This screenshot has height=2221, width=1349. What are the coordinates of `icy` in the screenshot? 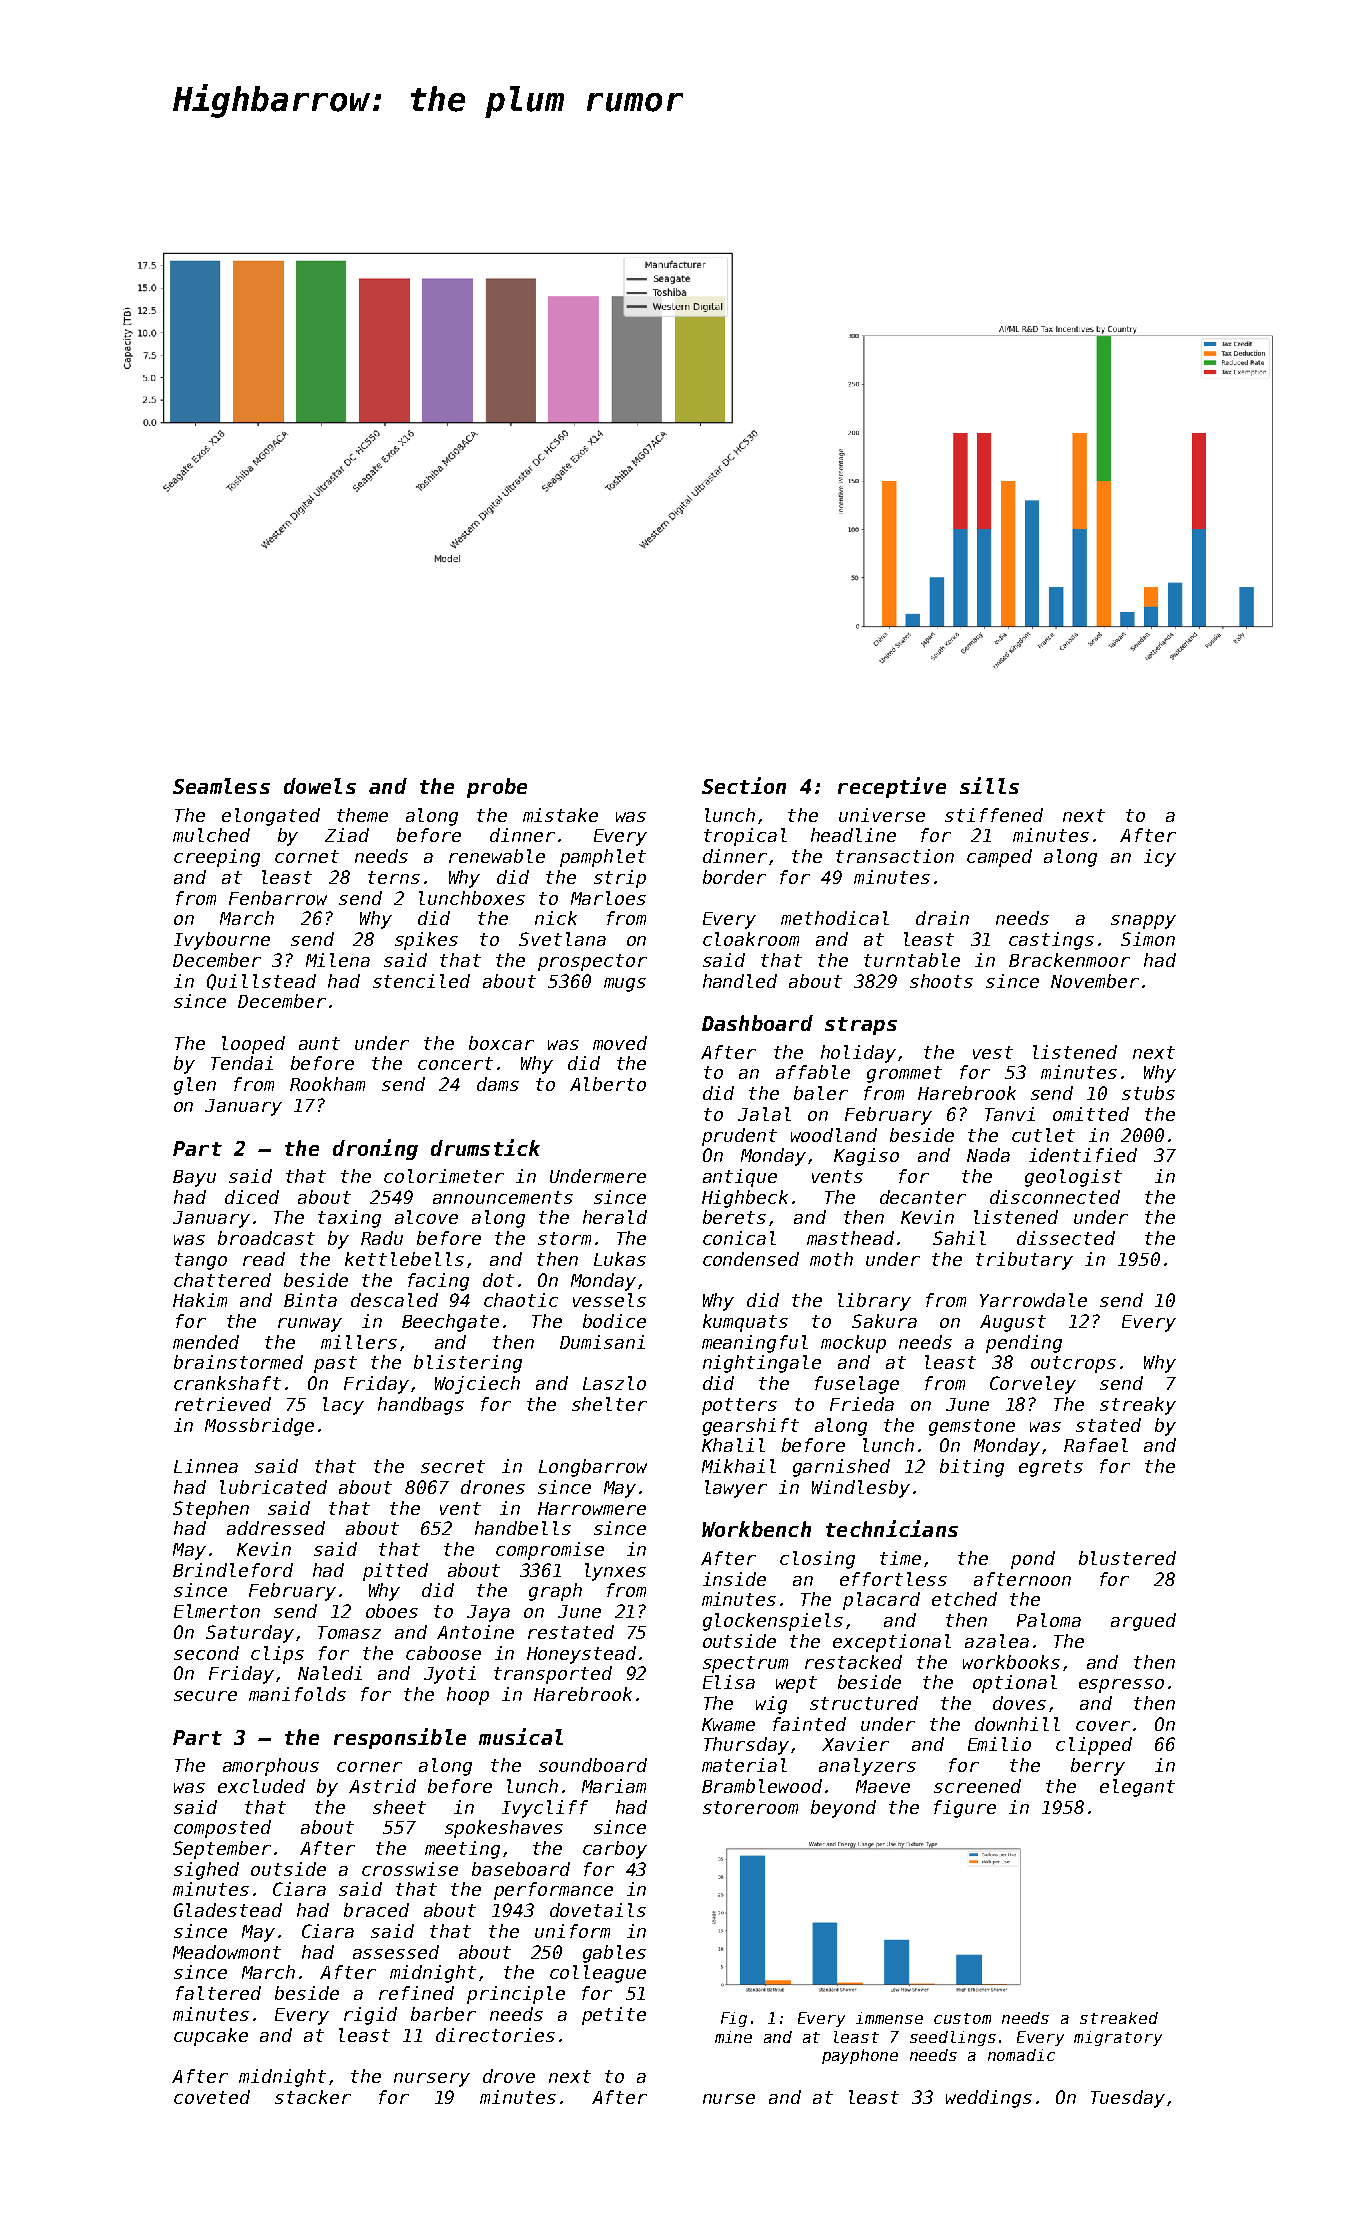 It's located at (1160, 858).
